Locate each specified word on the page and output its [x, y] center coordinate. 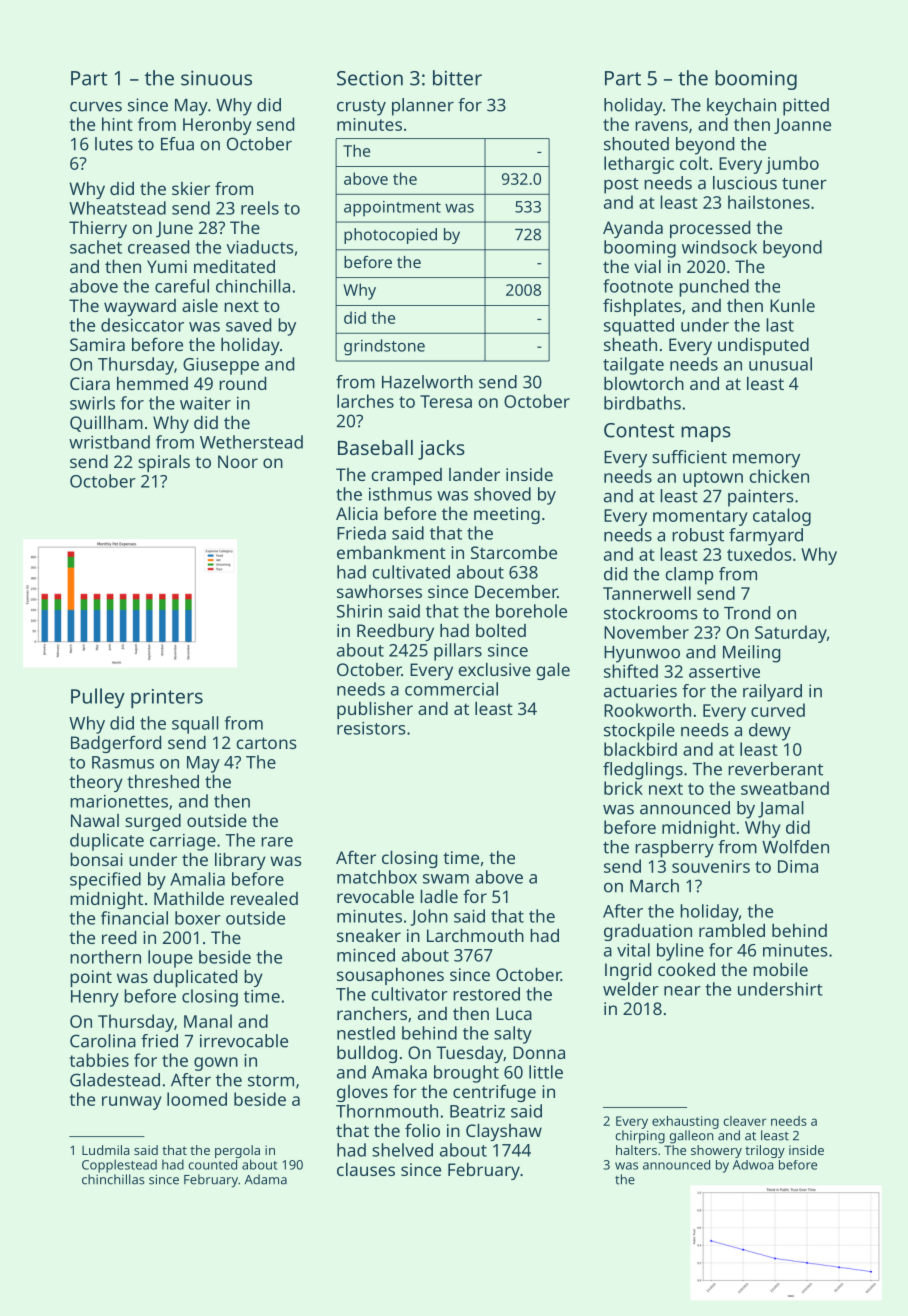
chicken [779, 476]
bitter [457, 78]
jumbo [792, 165]
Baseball [375, 447]
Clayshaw [504, 1132]
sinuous [216, 78]
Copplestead [119, 1166]
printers [167, 699]
